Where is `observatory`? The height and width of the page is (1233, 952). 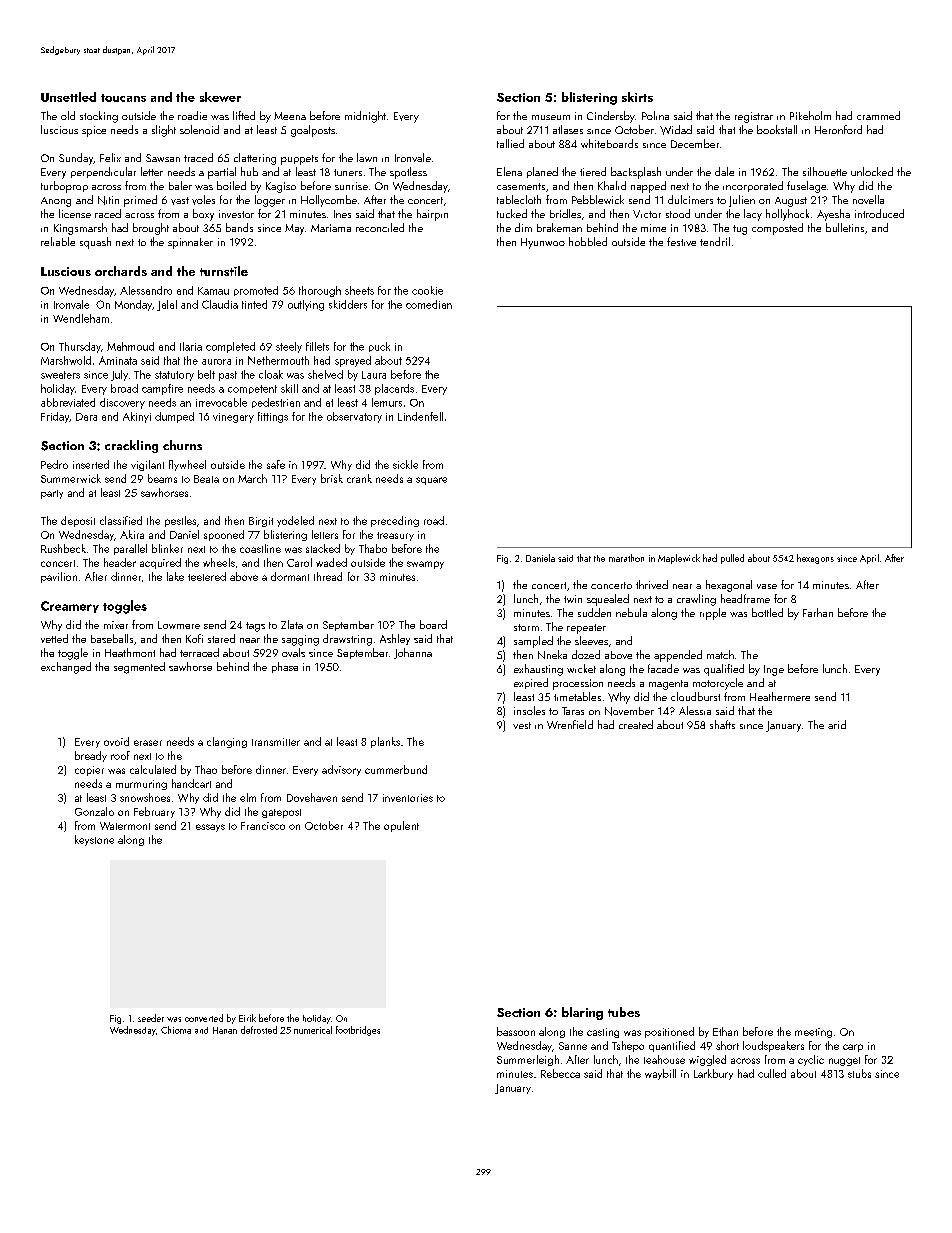 observatory is located at coordinates (354, 417).
